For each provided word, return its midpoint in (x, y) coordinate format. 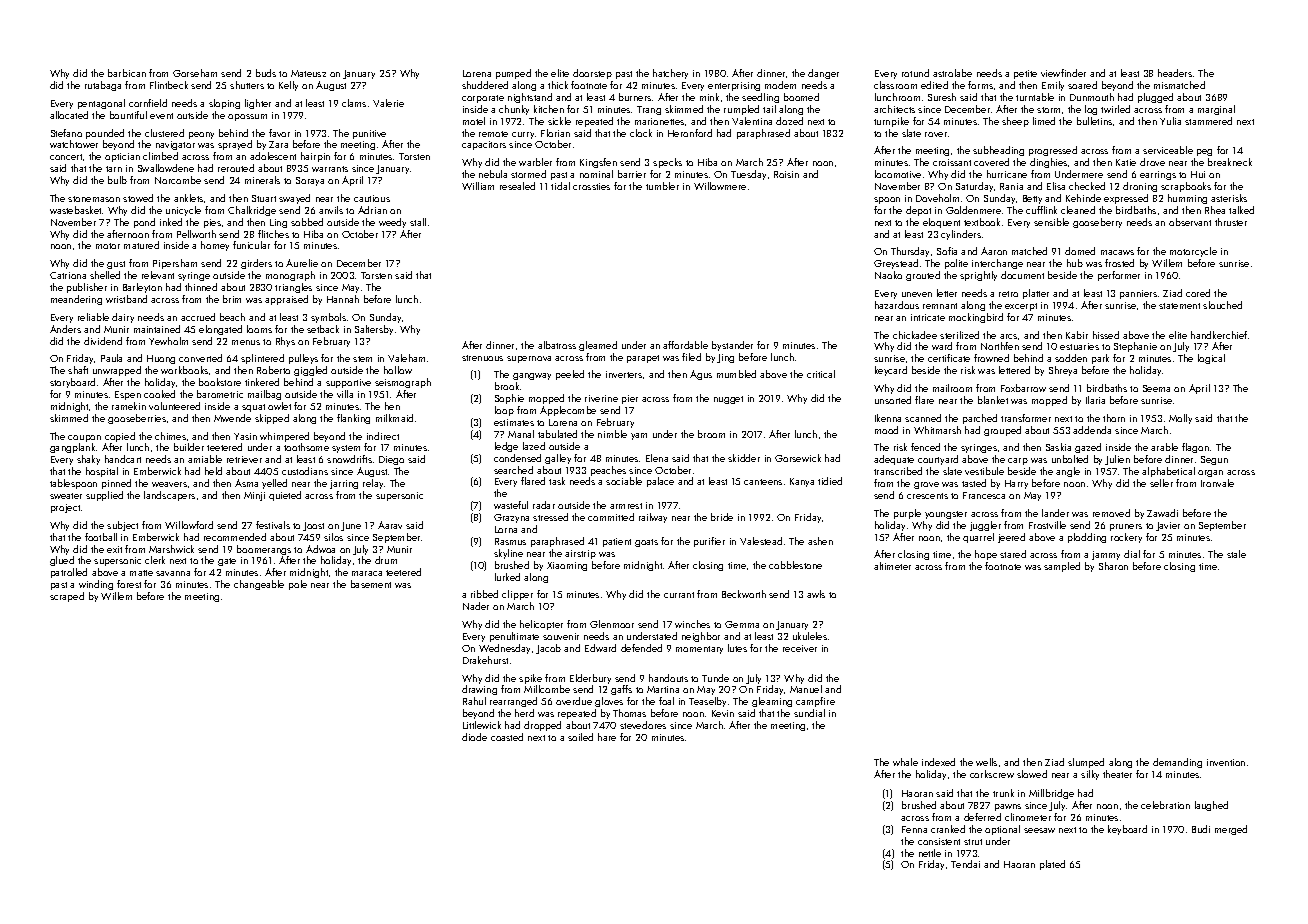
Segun (1214, 460)
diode (474, 737)
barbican (127, 73)
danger (823, 74)
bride (722, 517)
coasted (507, 737)
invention (1226, 762)
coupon (84, 438)
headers (1175, 73)
